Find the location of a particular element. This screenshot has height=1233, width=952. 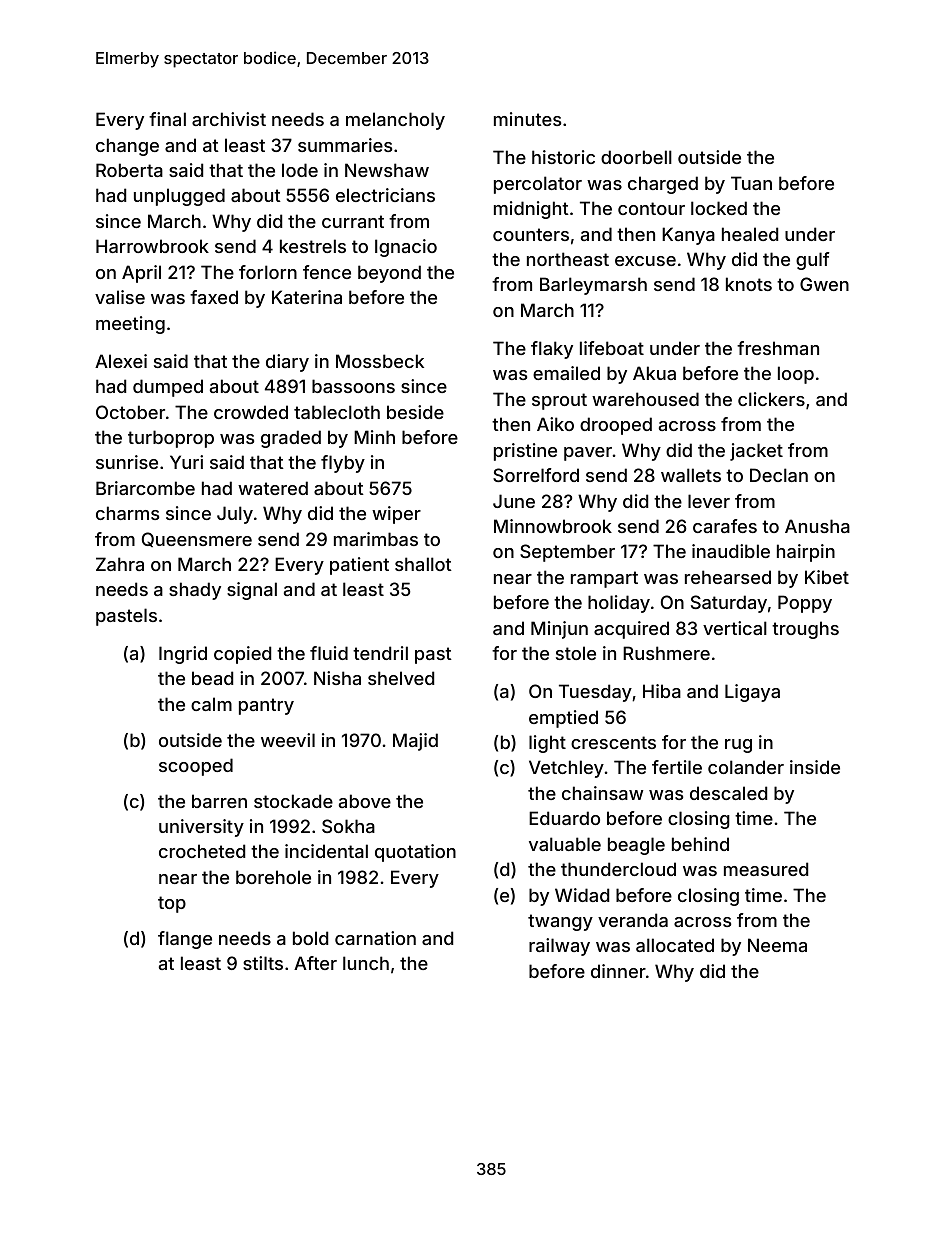

Harrowbrook is located at coordinates (152, 246).
